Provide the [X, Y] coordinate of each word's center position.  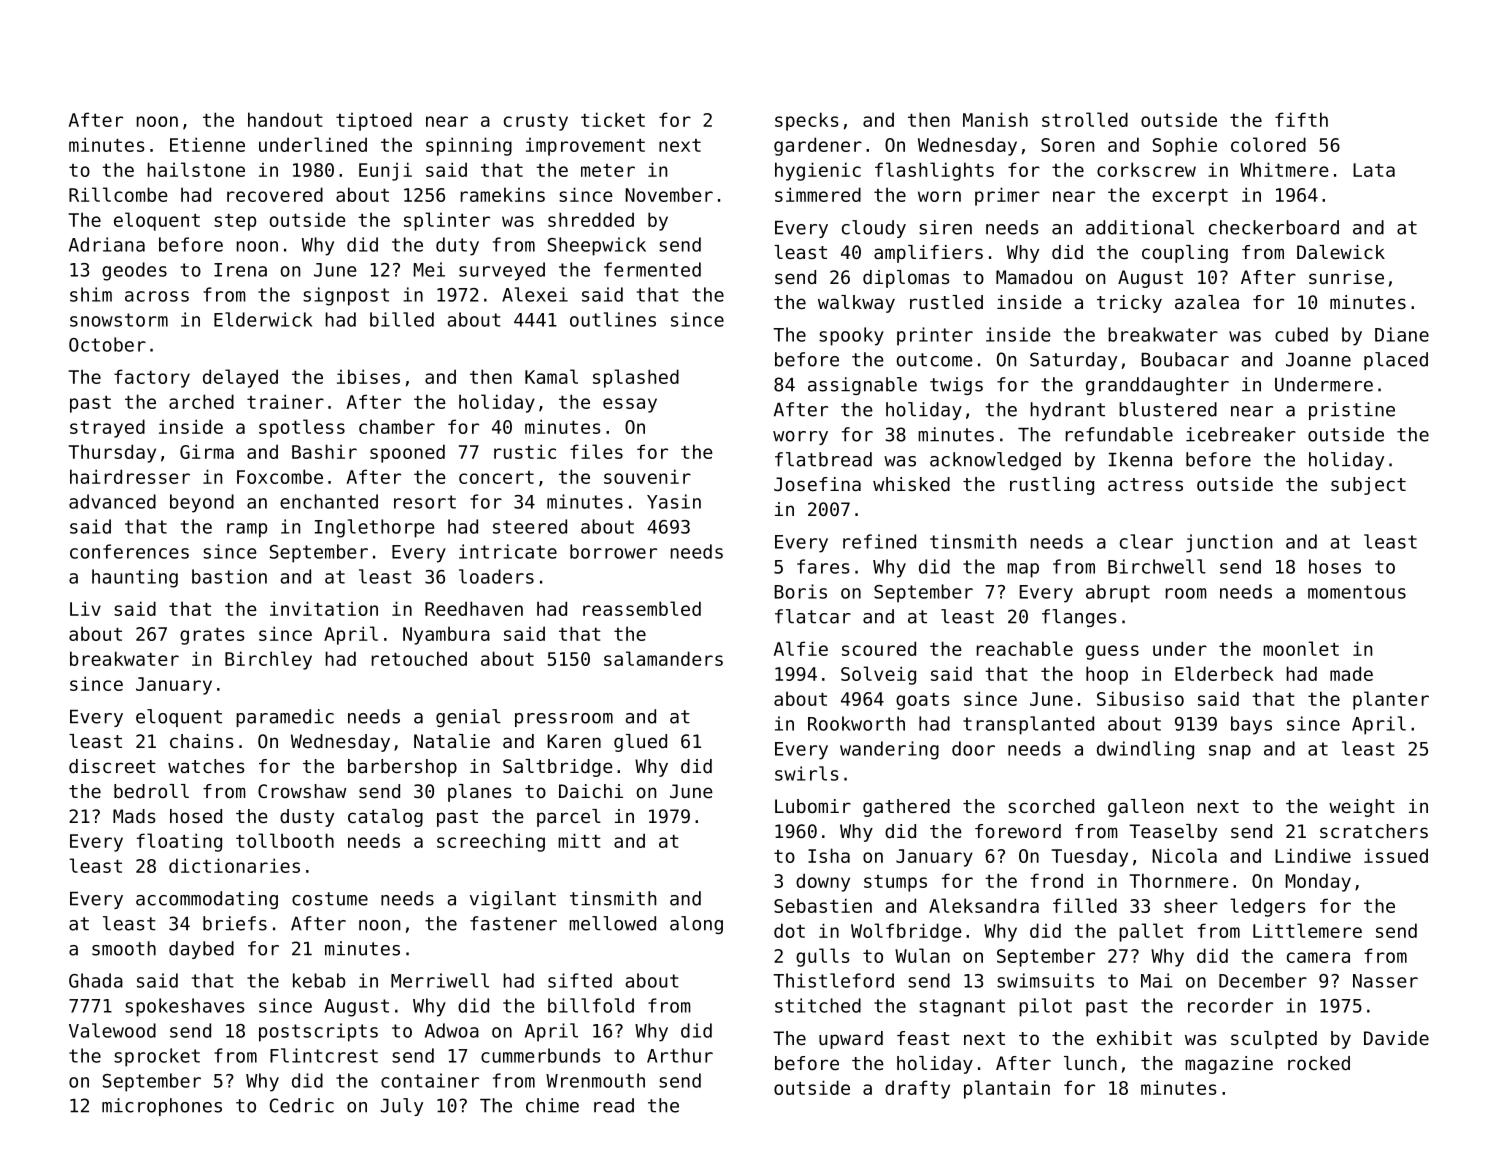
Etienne [207, 144]
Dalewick [1341, 252]
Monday [1318, 882]
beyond [202, 503]
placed [1396, 361]
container [430, 1080]
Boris [800, 591]
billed [402, 319]
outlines [613, 319]
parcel [569, 818]
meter [608, 170]
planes [480, 793]
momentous [1357, 592]
